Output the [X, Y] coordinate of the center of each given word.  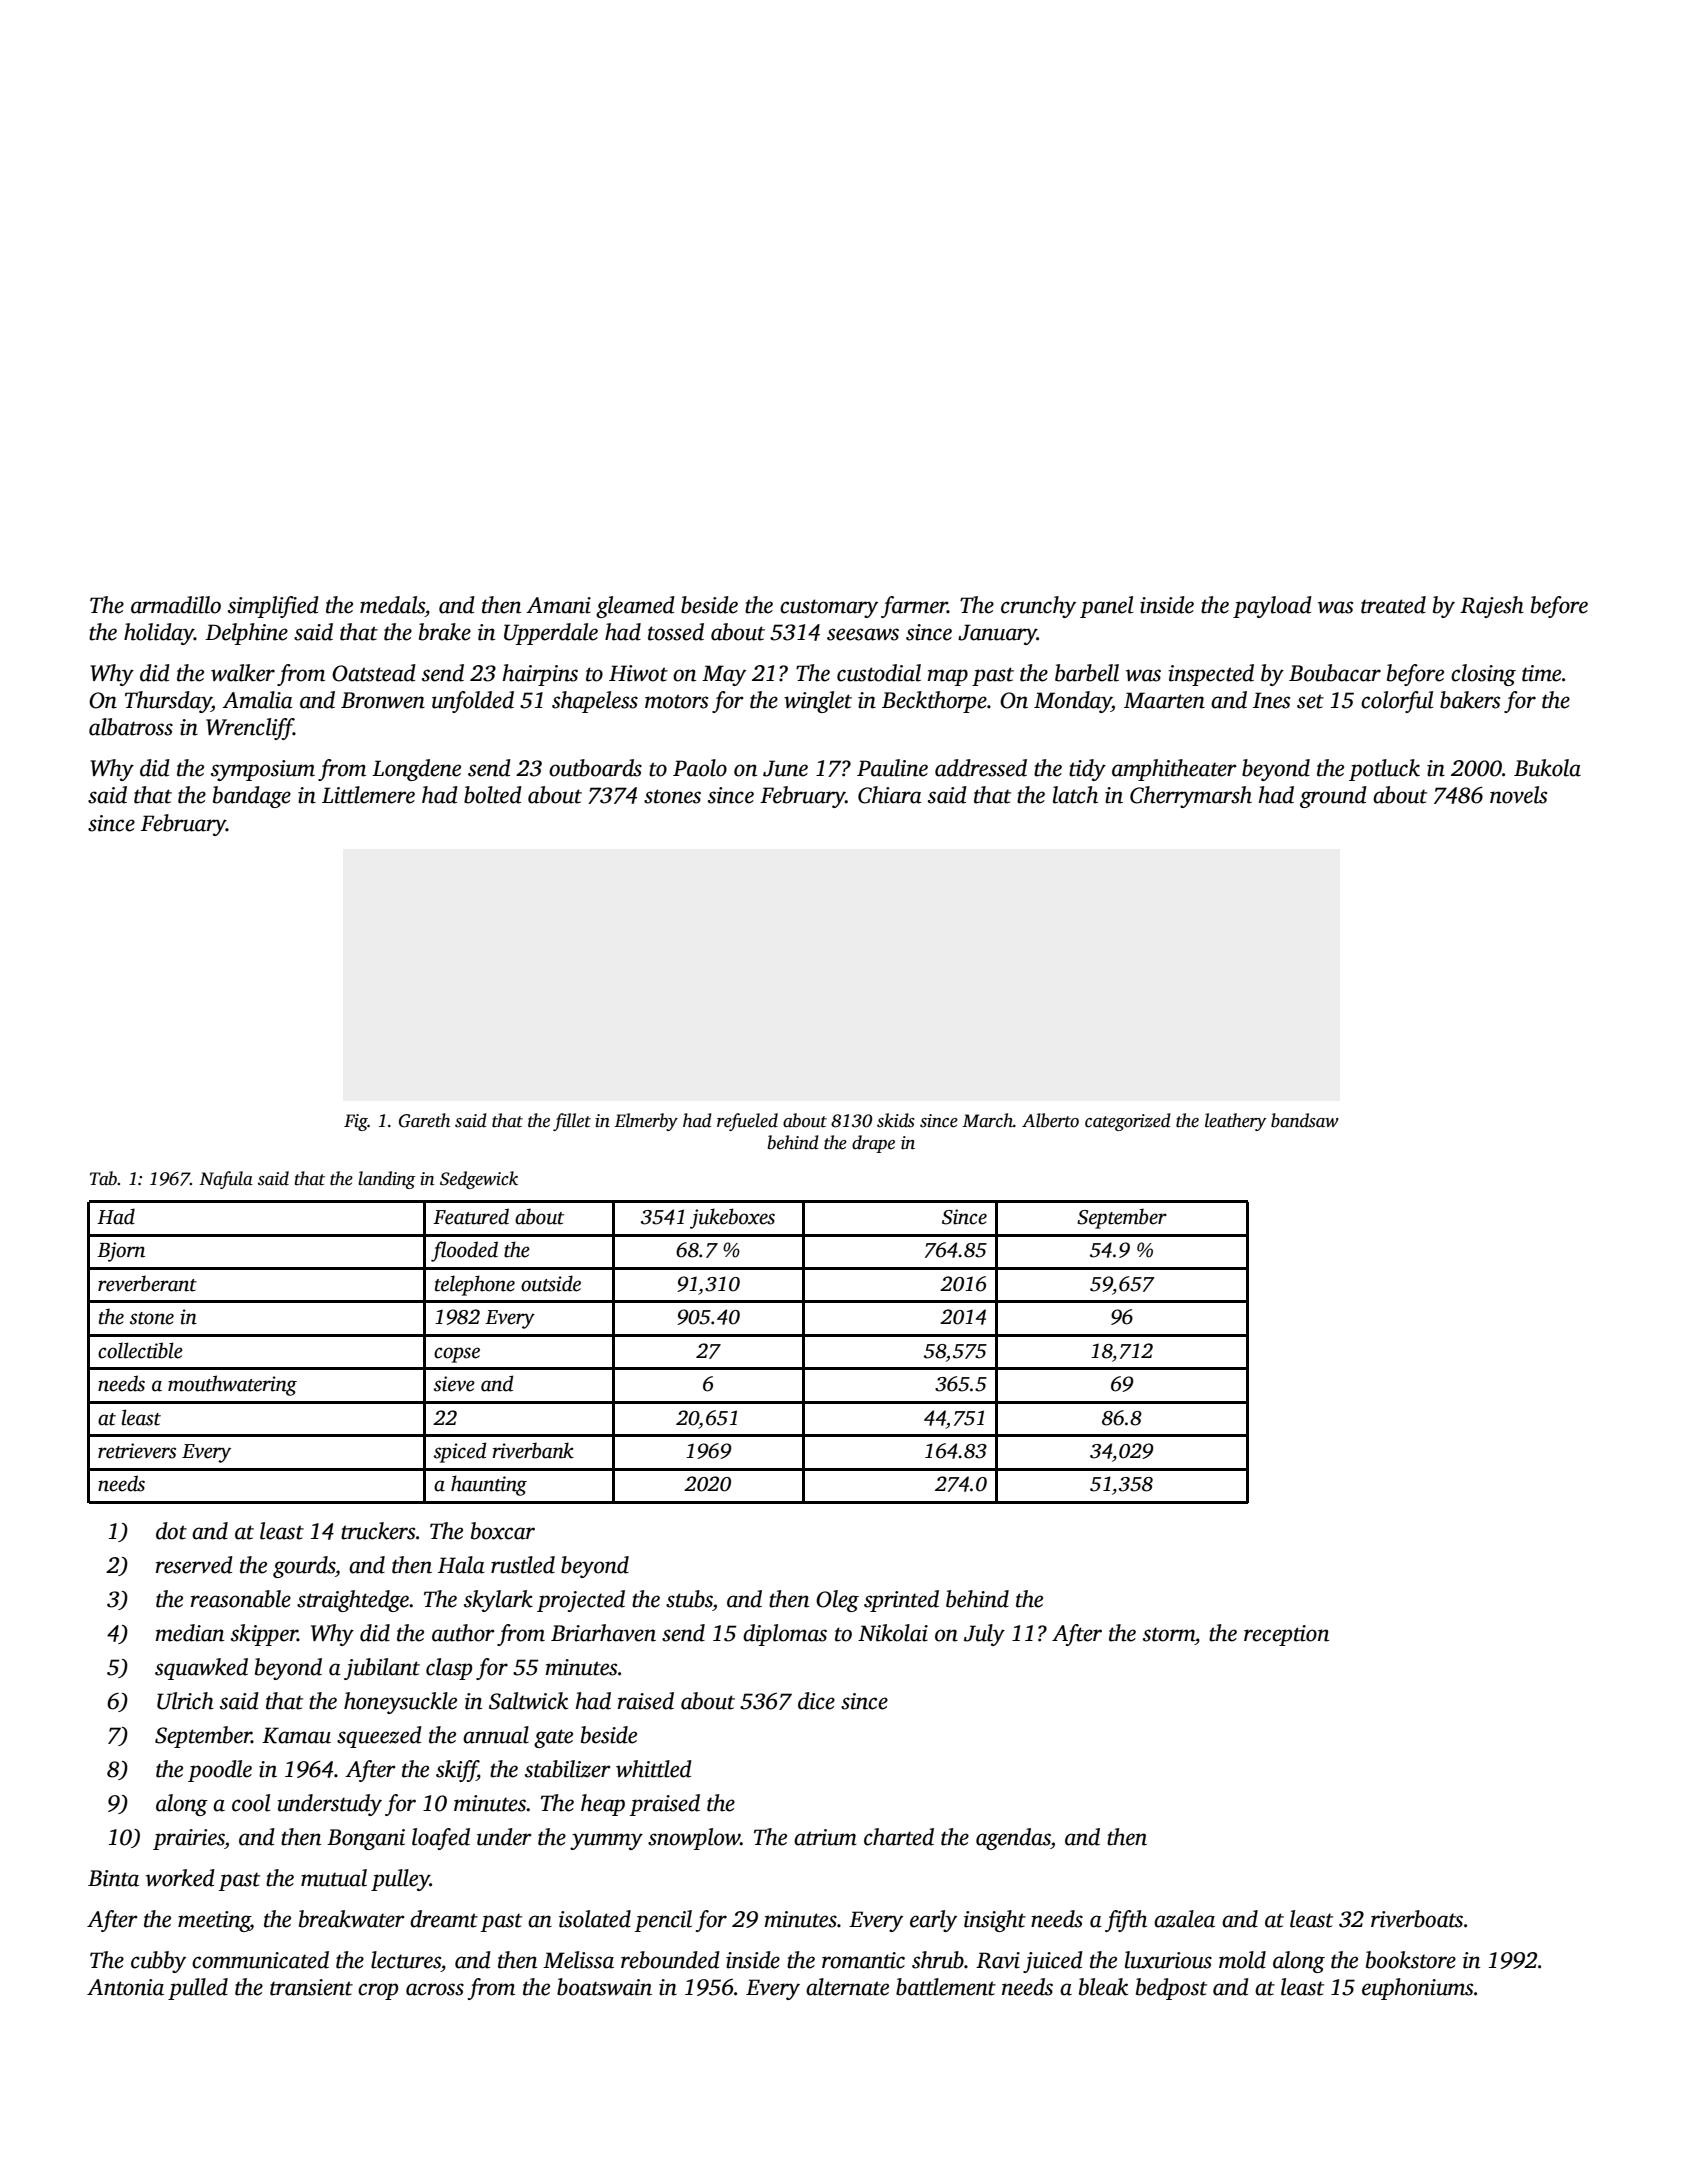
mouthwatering [232, 1385]
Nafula [226, 1180]
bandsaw [1305, 1120]
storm [1169, 1634]
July [984, 1635]
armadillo [176, 605]
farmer [914, 607]
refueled [747, 1122]
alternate [847, 1987]
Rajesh [1492, 607]
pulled [198, 1989]
